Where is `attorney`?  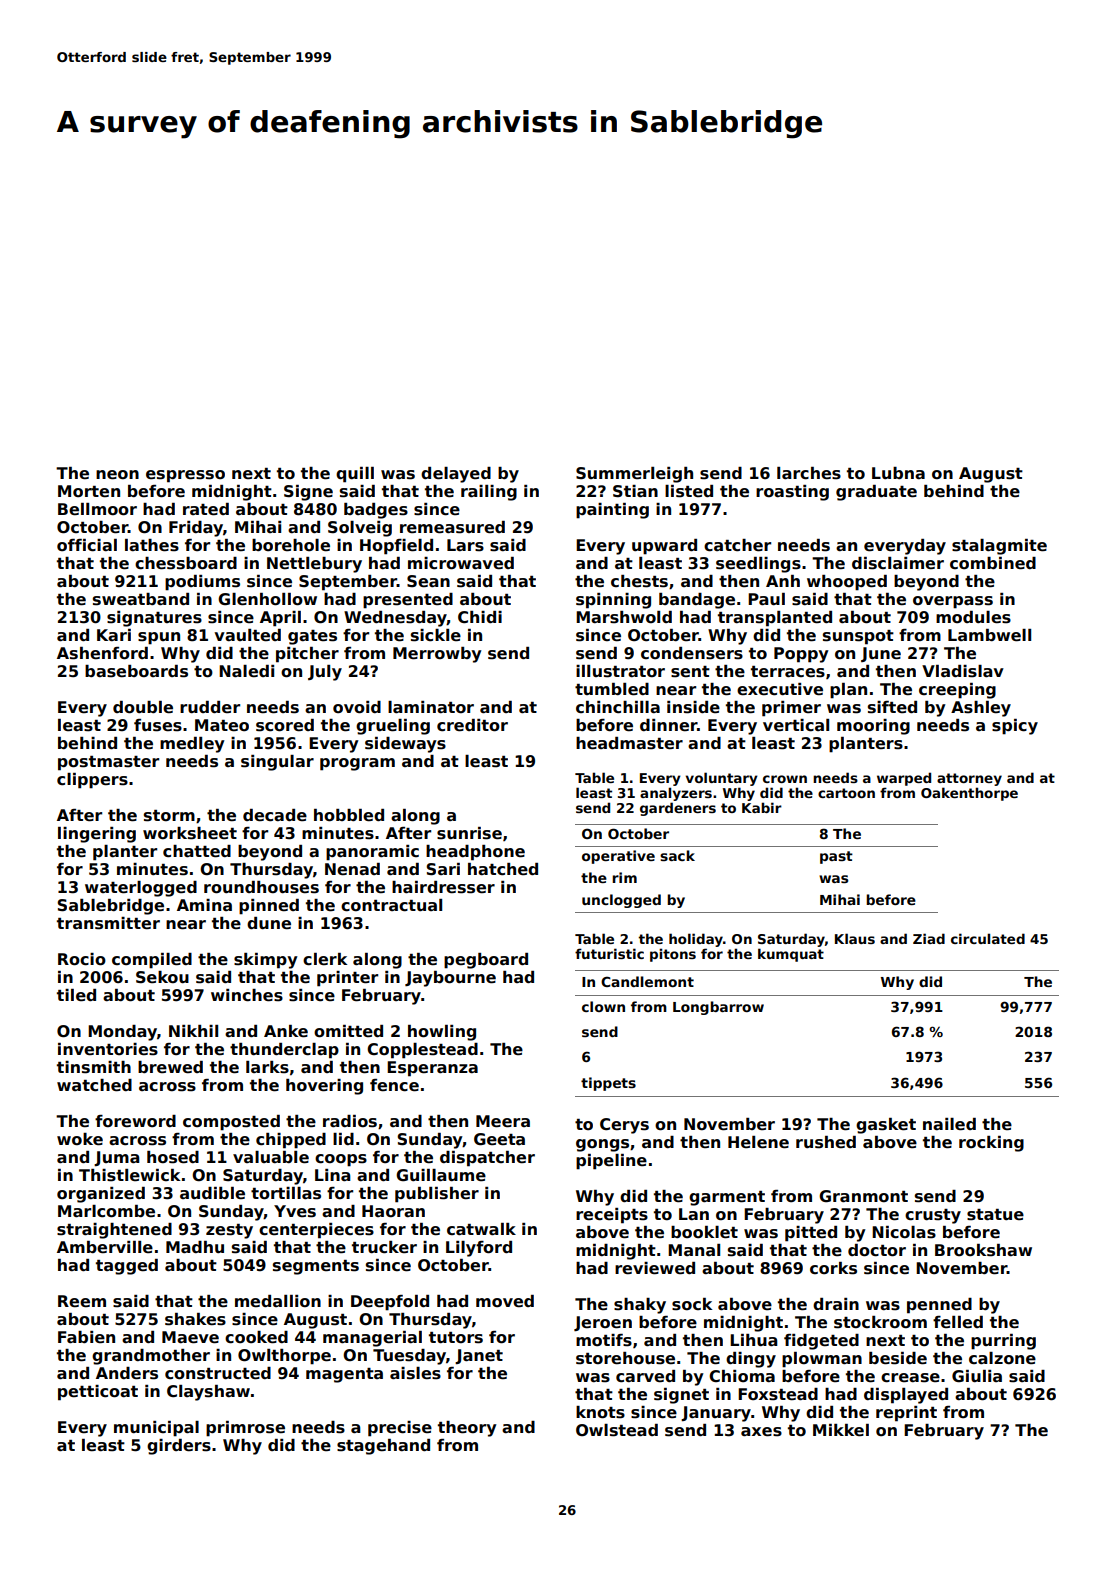 attorney is located at coordinates (969, 779).
